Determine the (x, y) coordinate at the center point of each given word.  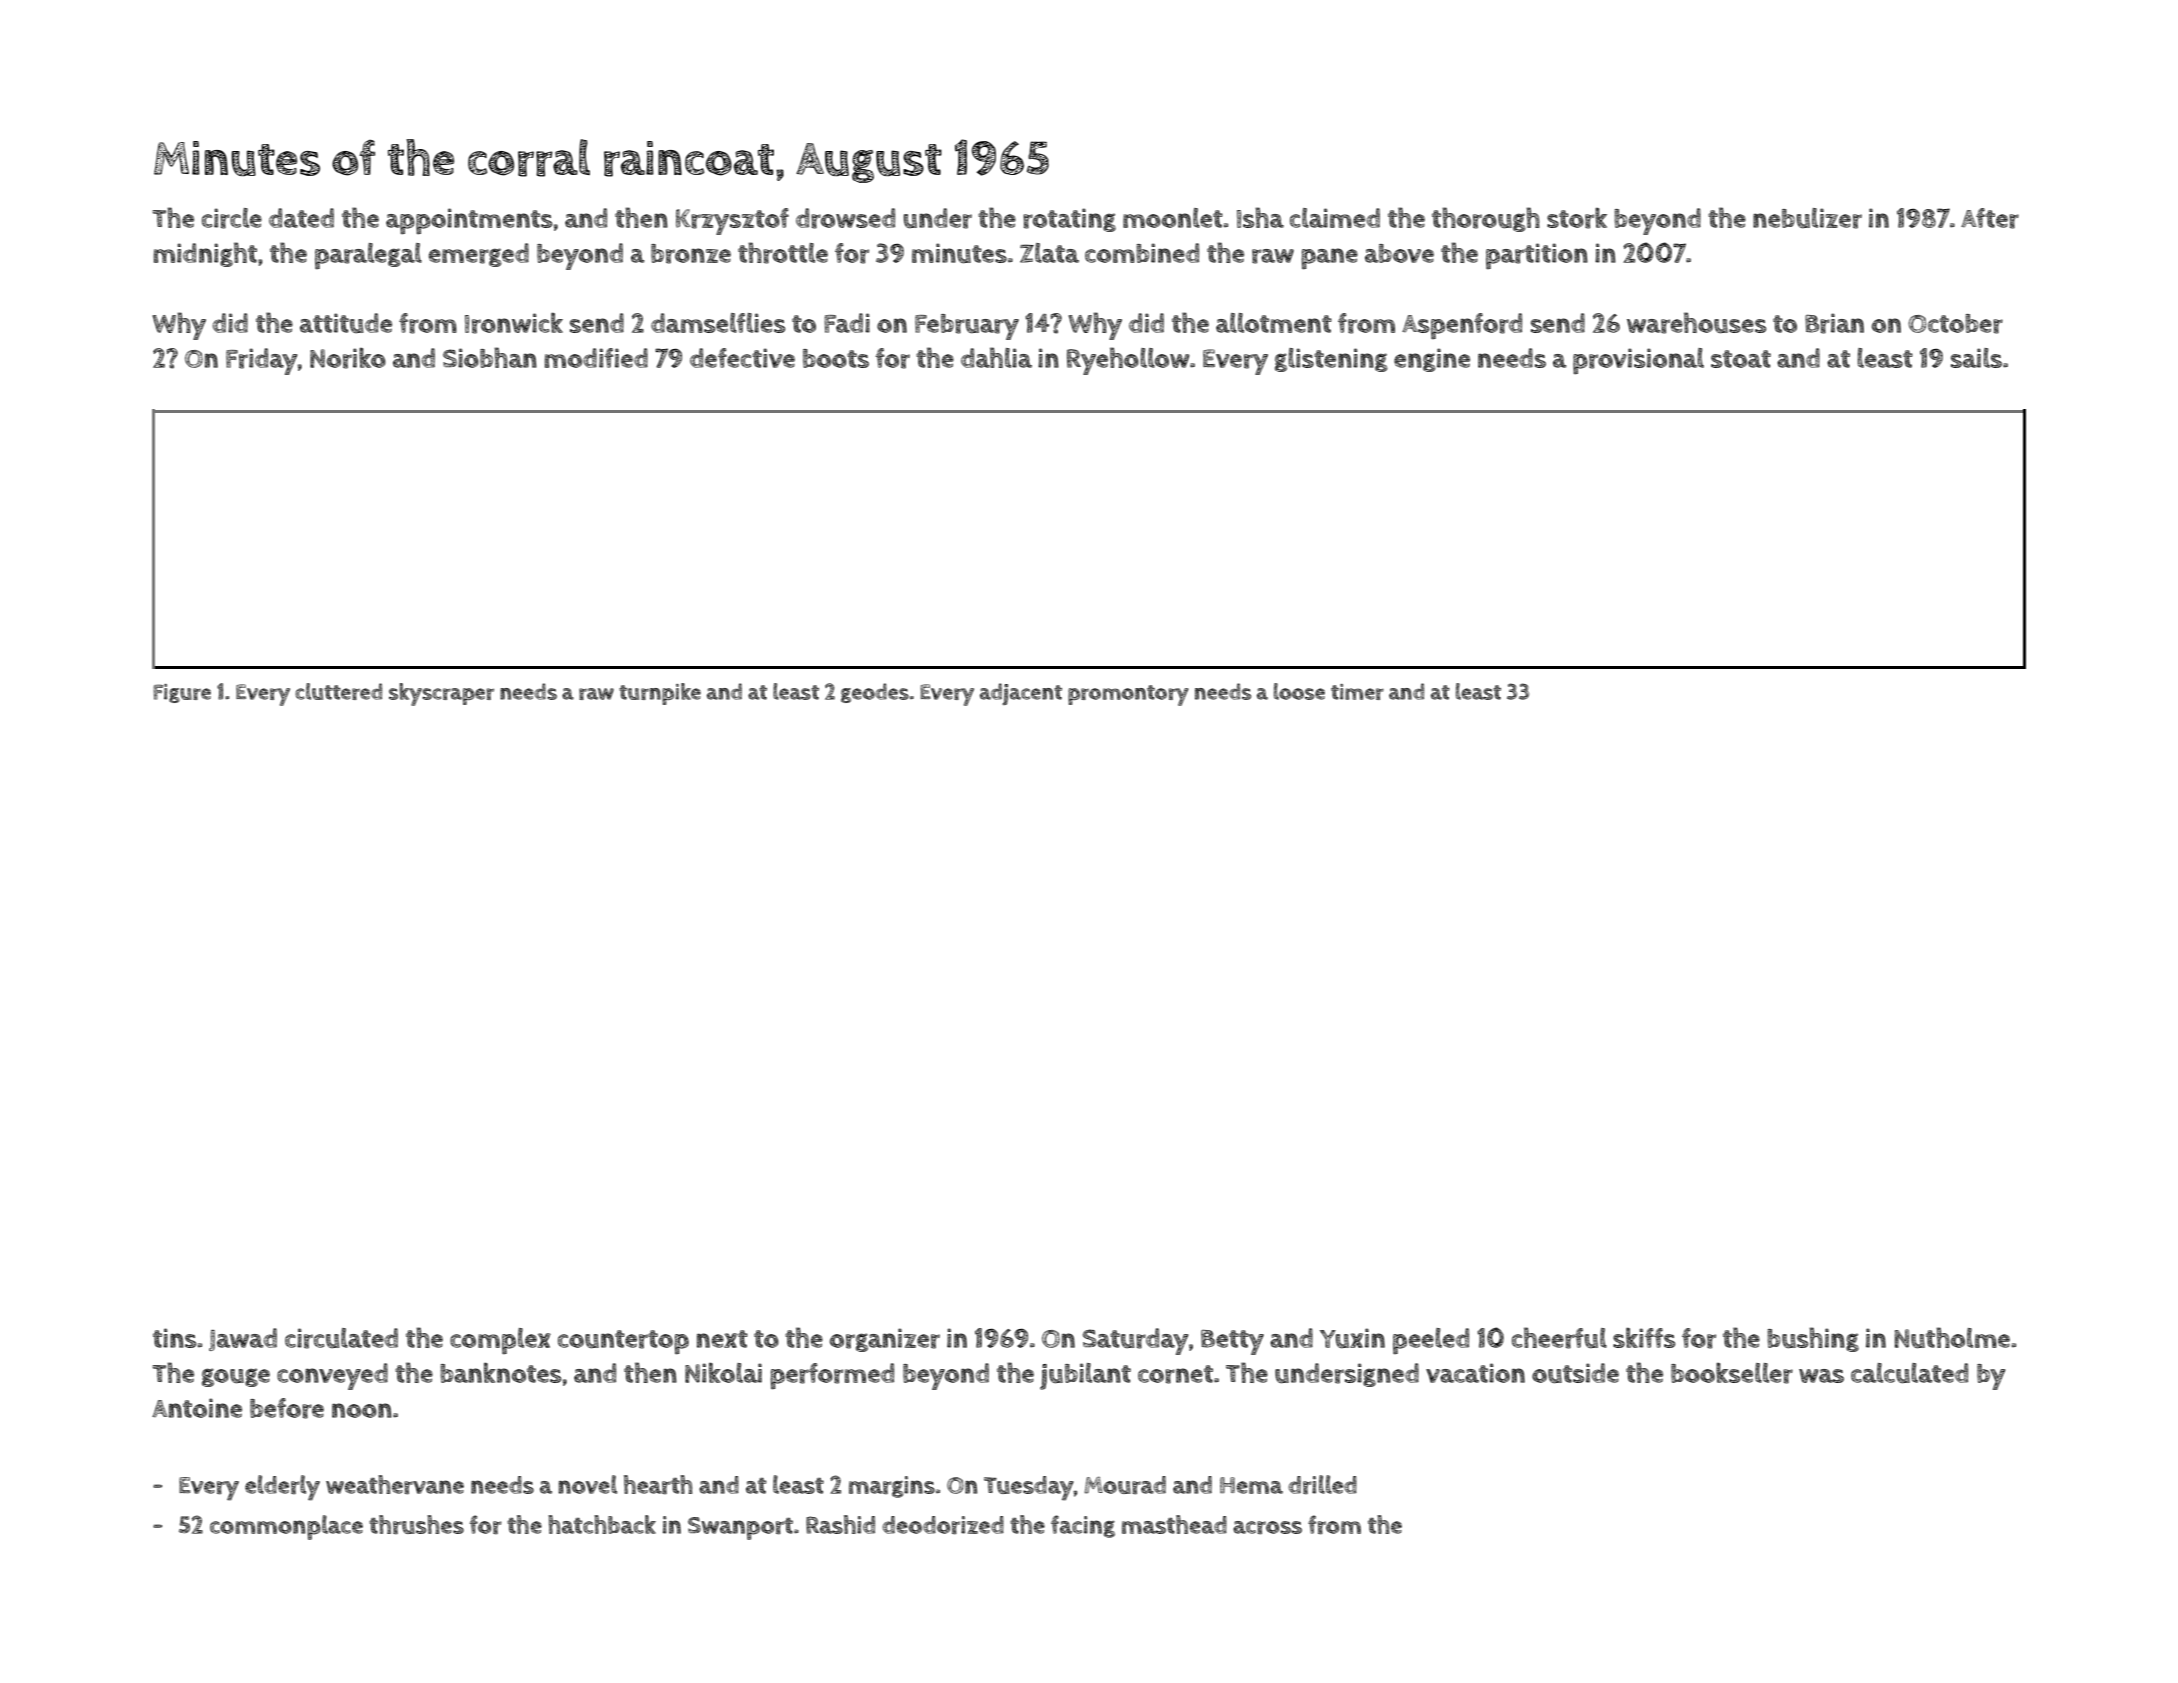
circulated (341, 1338)
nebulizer (1807, 218)
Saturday (1136, 1341)
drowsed (845, 218)
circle (232, 218)
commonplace (286, 1527)
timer (1357, 692)
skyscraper (441, 694)
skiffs (1644, 1338)
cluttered (338, 691)
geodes (875, 693)
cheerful (1559, 1338)
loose (1299, 691)
